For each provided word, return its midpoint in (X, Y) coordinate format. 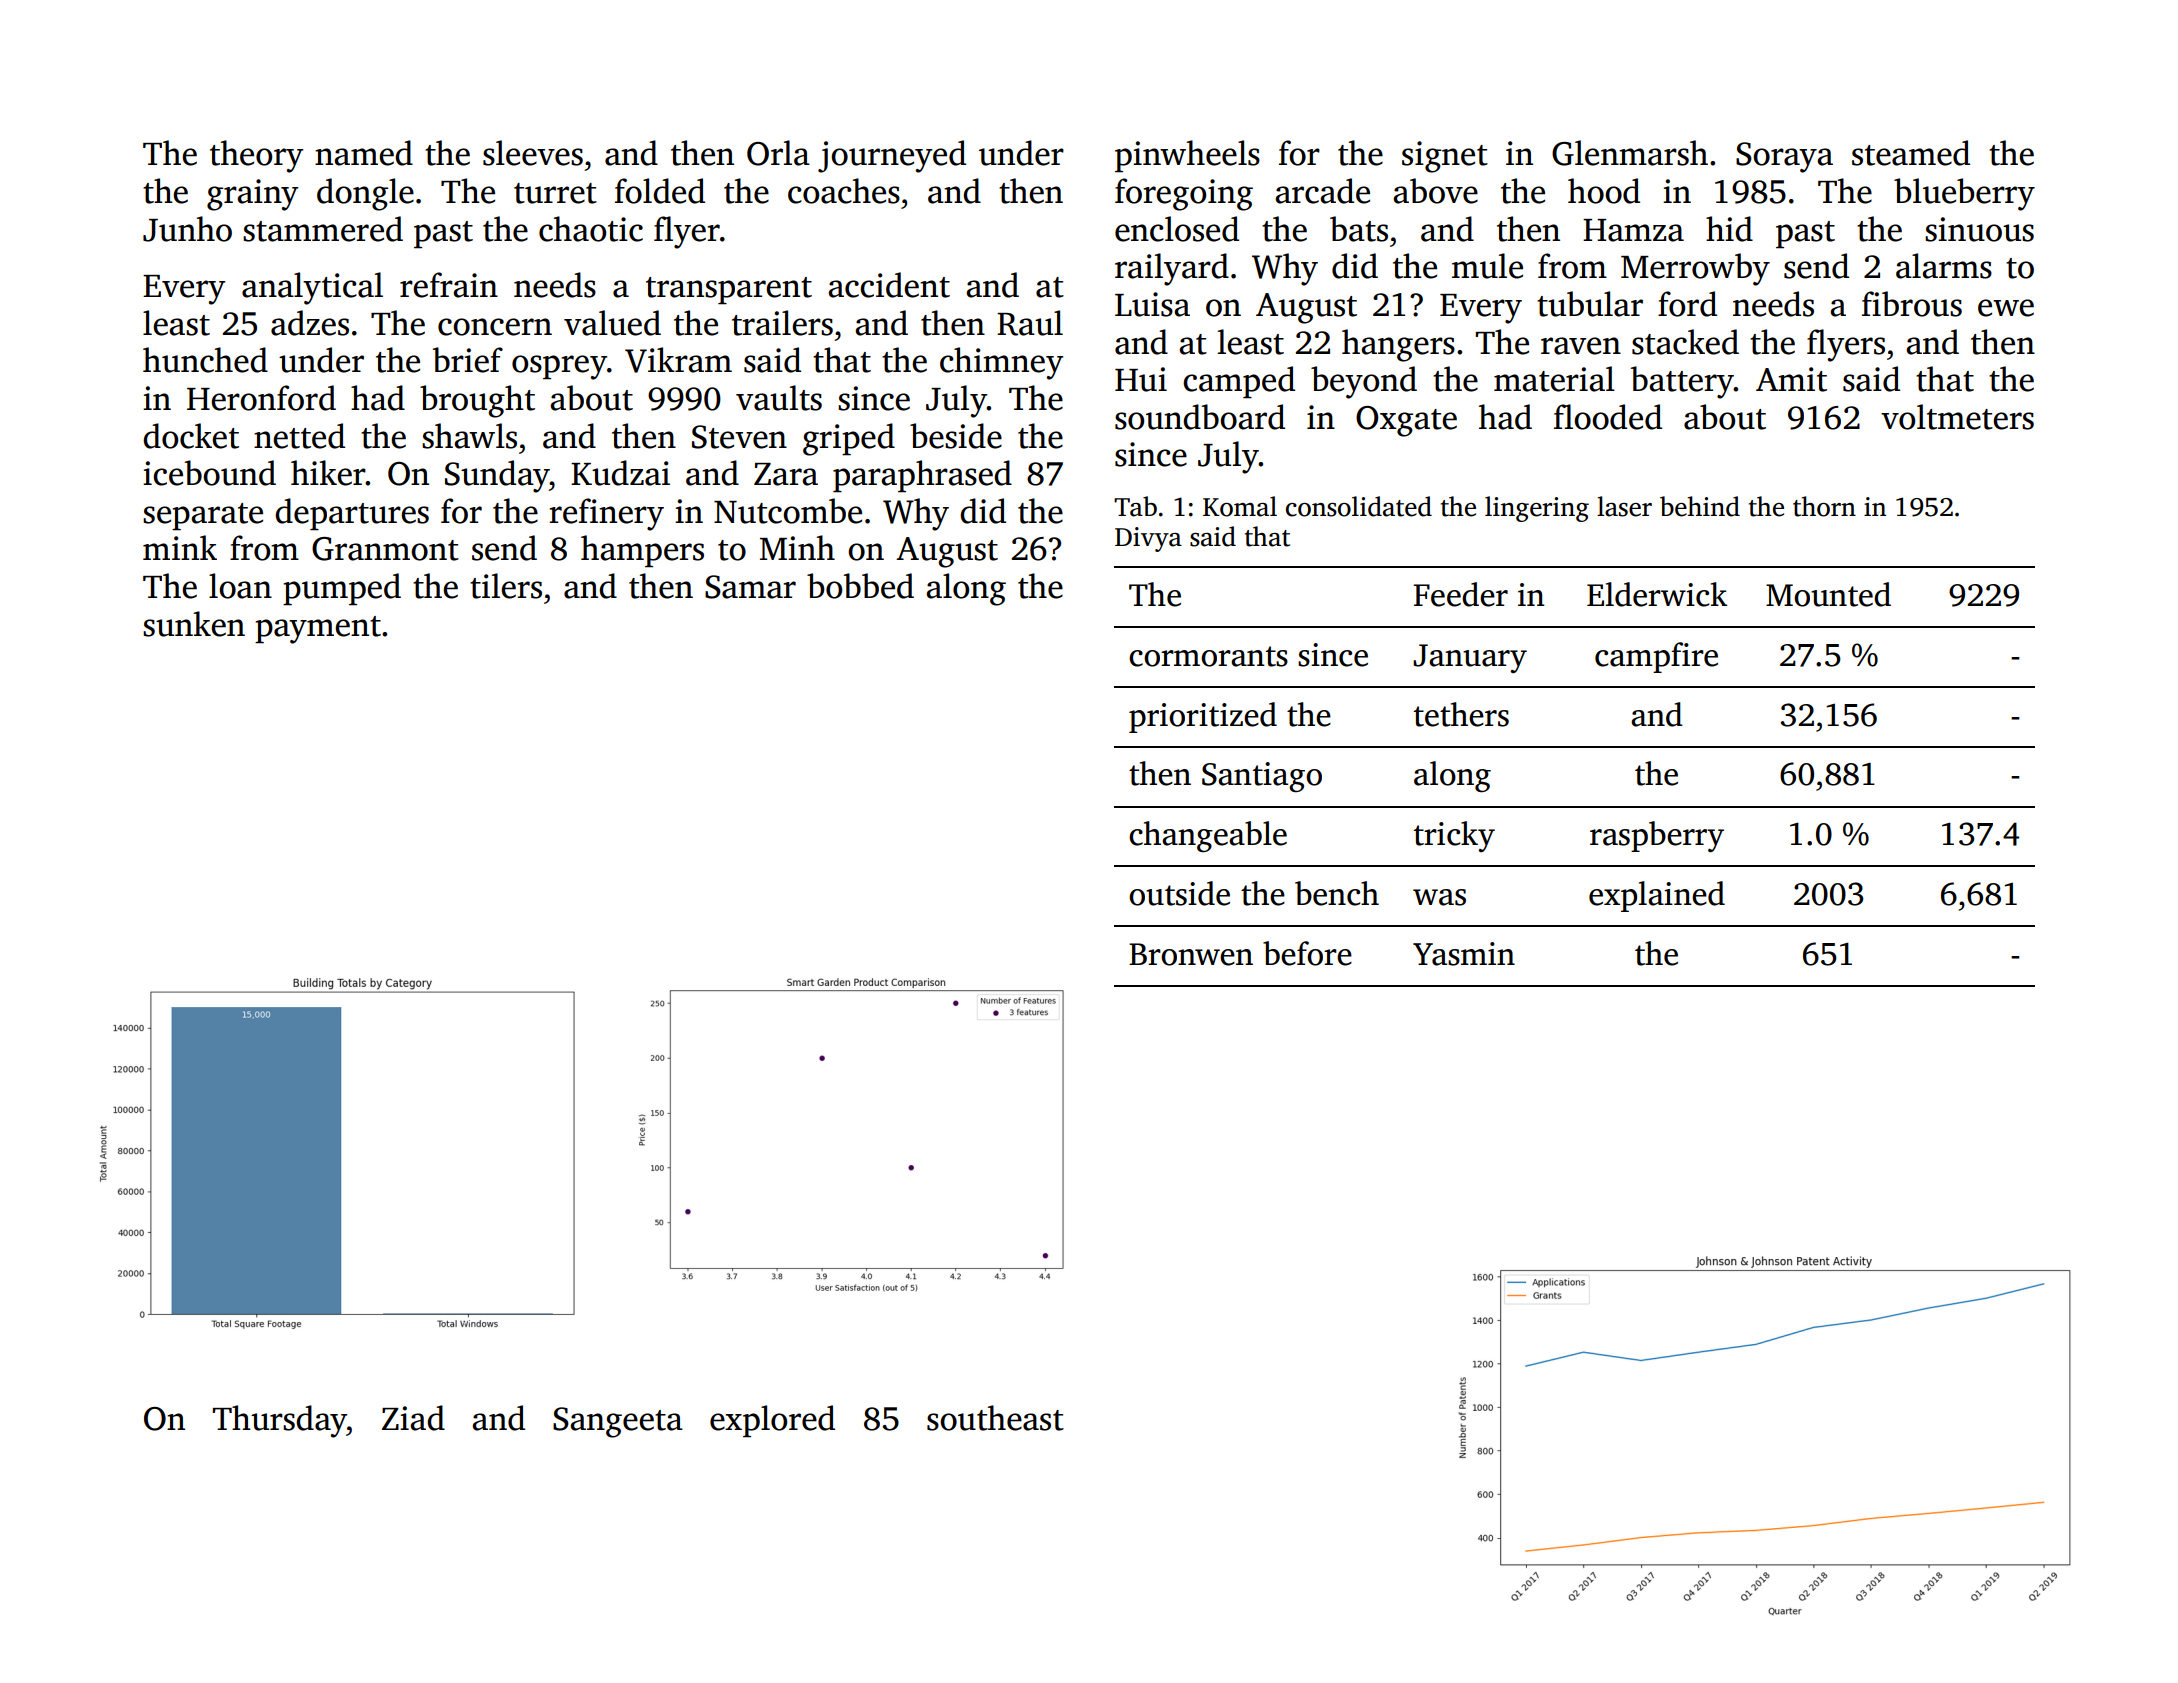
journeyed (892, 156)
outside (1179, 893)
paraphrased (922, 476)
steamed (1911, 153)
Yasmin (1464, 954)
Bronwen (1191, 954)
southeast (995, 1418)
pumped (342, 589)
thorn (1824, 506)
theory (256, 156)
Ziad (413, 1418)
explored (772, 1421)
